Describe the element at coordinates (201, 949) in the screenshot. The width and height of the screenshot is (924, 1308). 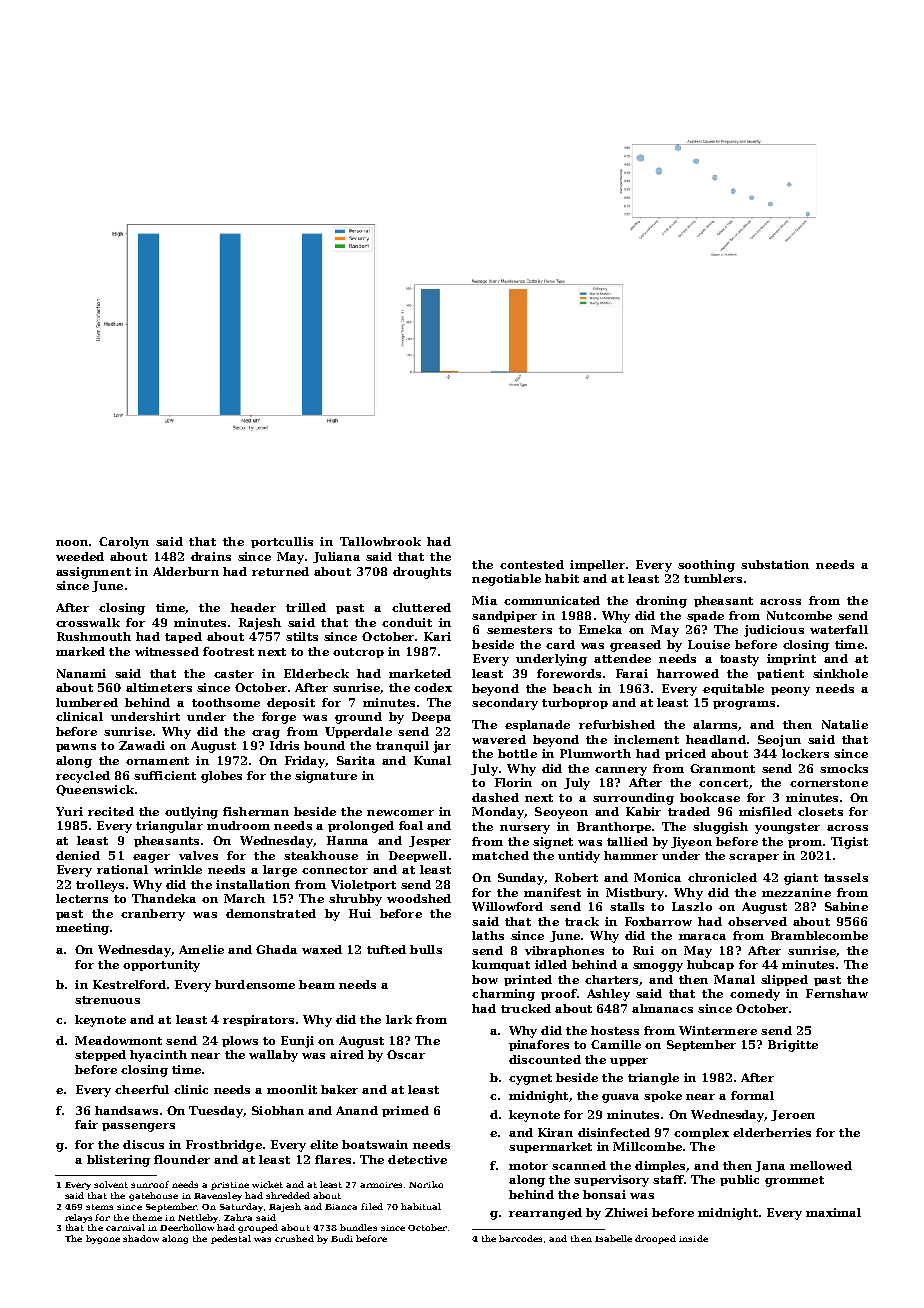
I see `Amelie` at that location.
